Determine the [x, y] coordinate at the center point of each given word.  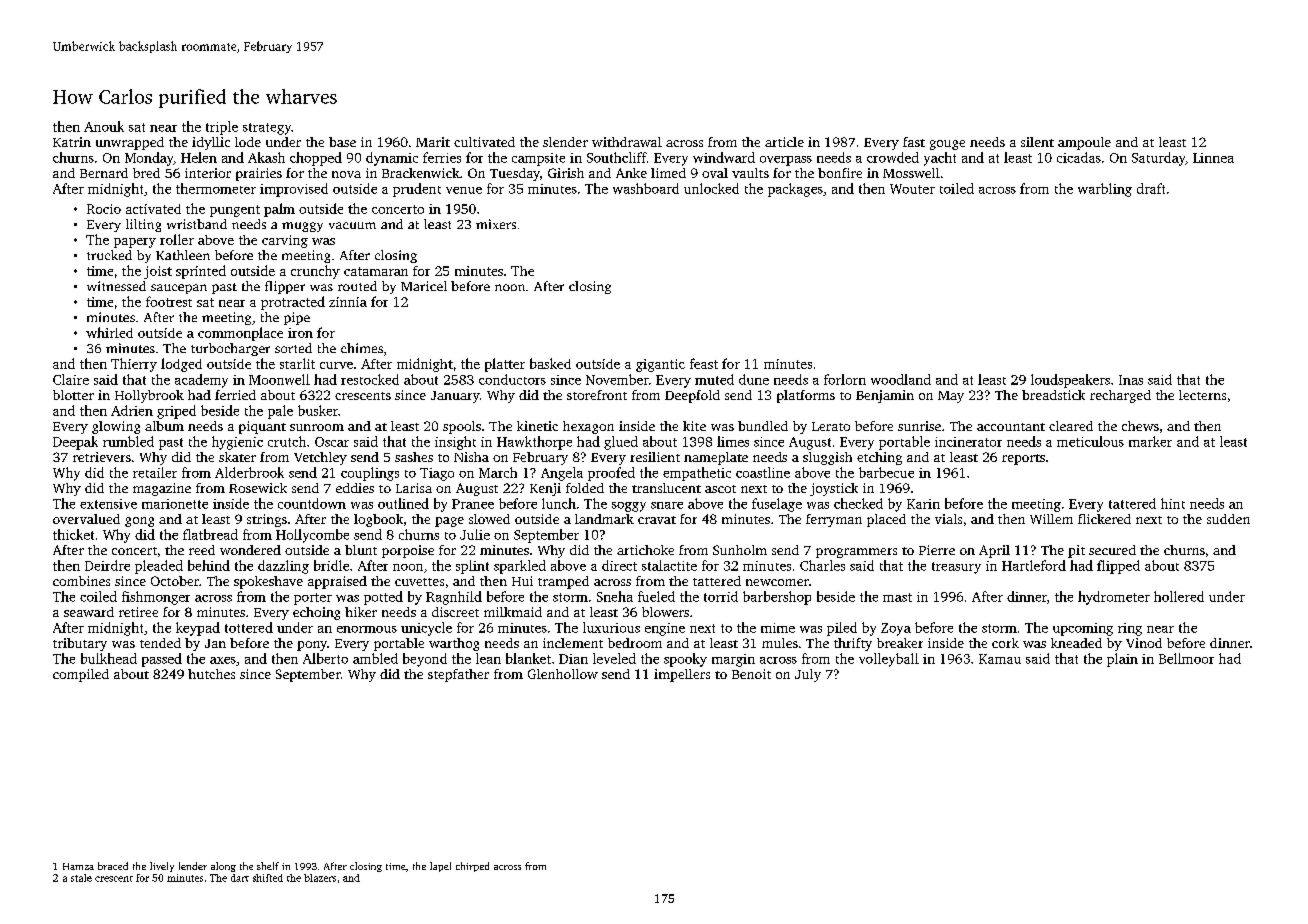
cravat [657, 520]
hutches [211, 674]
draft [1151, 188]
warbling [1105, 190]
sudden [1228, 519]
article [784, 142]
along [223, 867]
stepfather [458, 675]
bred [146, 173]
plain [1122, 660]
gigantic [660, 365]
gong [139, 522]
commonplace [240, 334]
